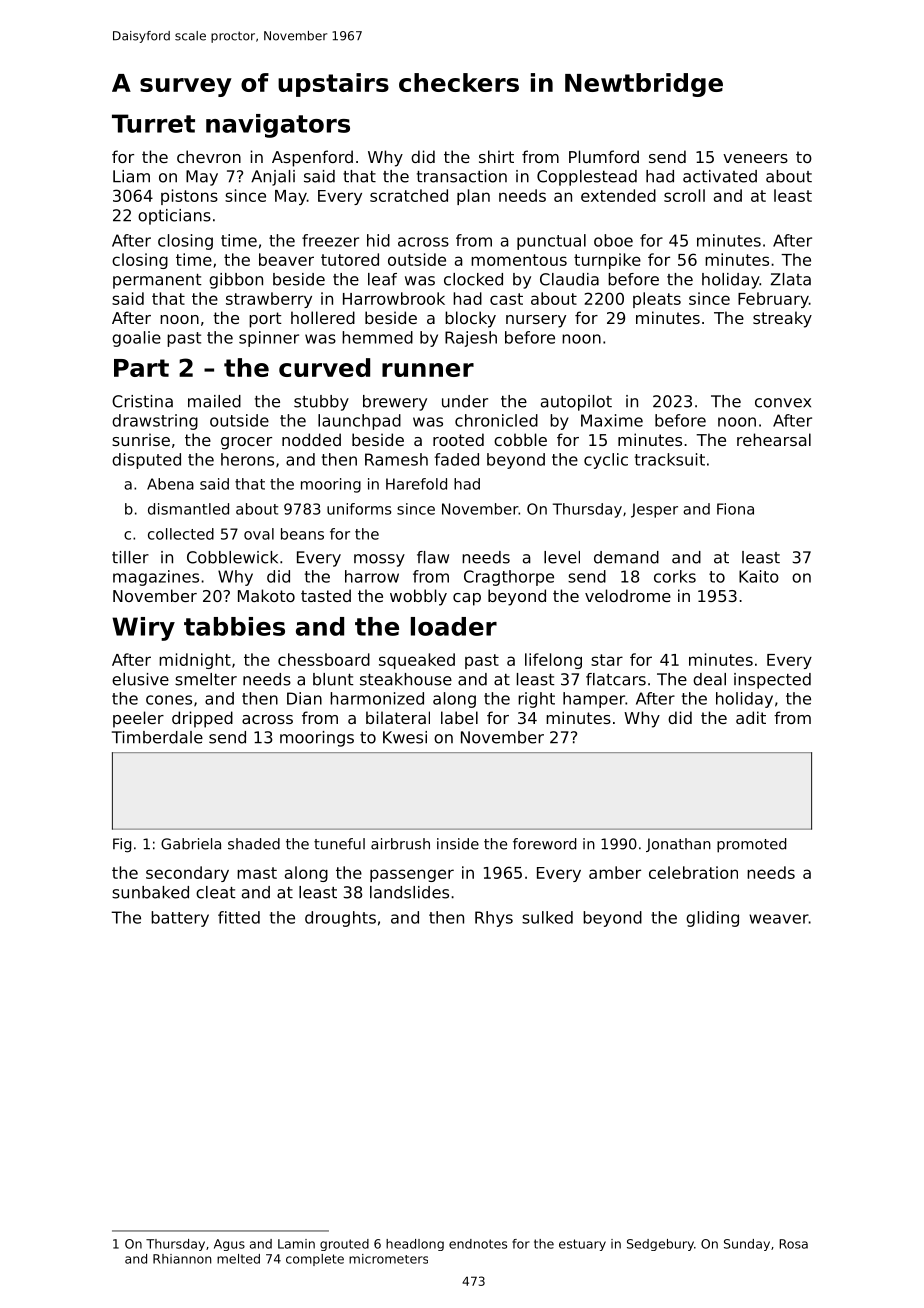 The image size is (924, 1308). Describe the element at coordinates (388, 1259) in the screenshot. I see `micrometers` at that location.
